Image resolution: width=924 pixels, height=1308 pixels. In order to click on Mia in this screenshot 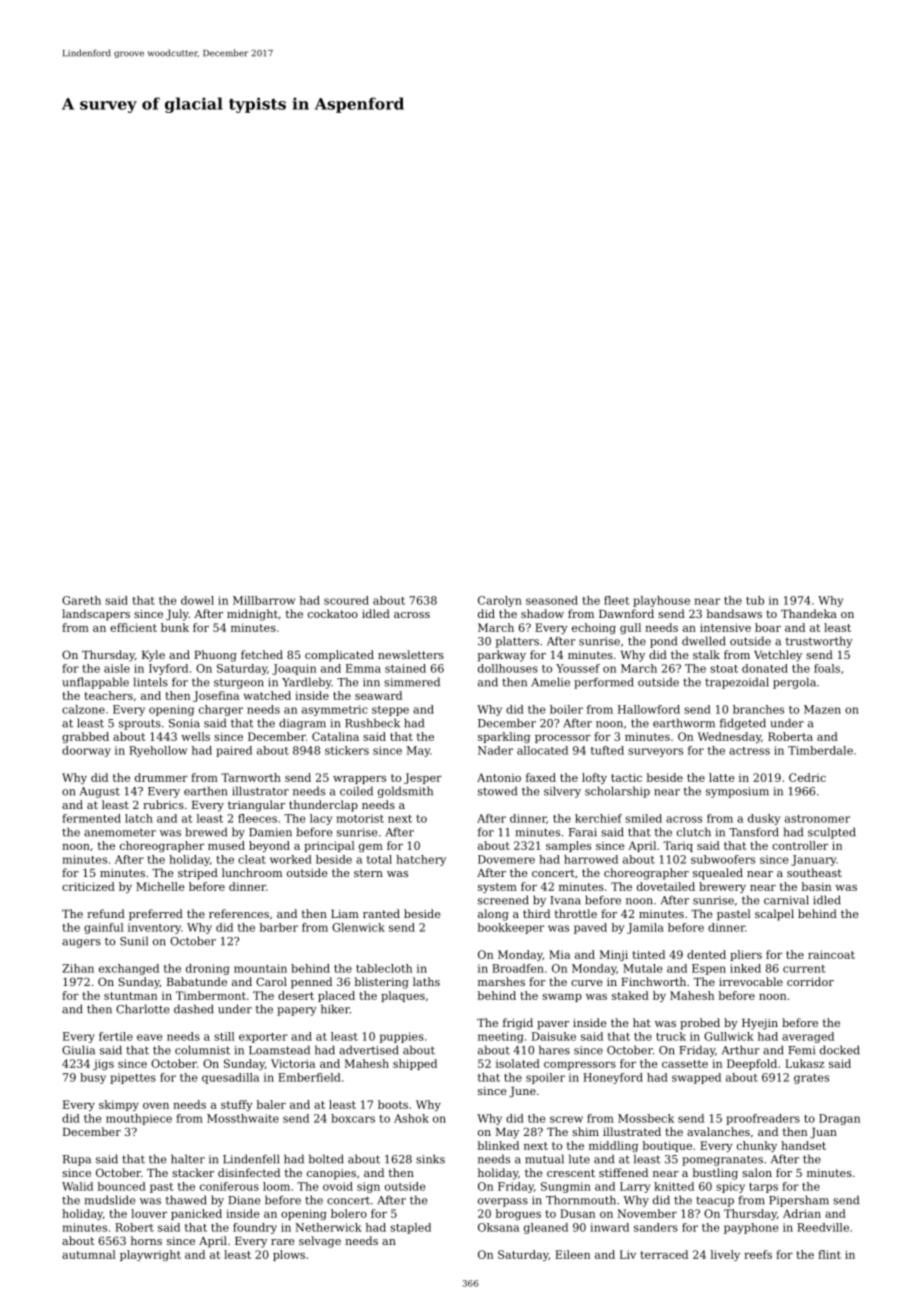, I will do `click(559, 954)`.
